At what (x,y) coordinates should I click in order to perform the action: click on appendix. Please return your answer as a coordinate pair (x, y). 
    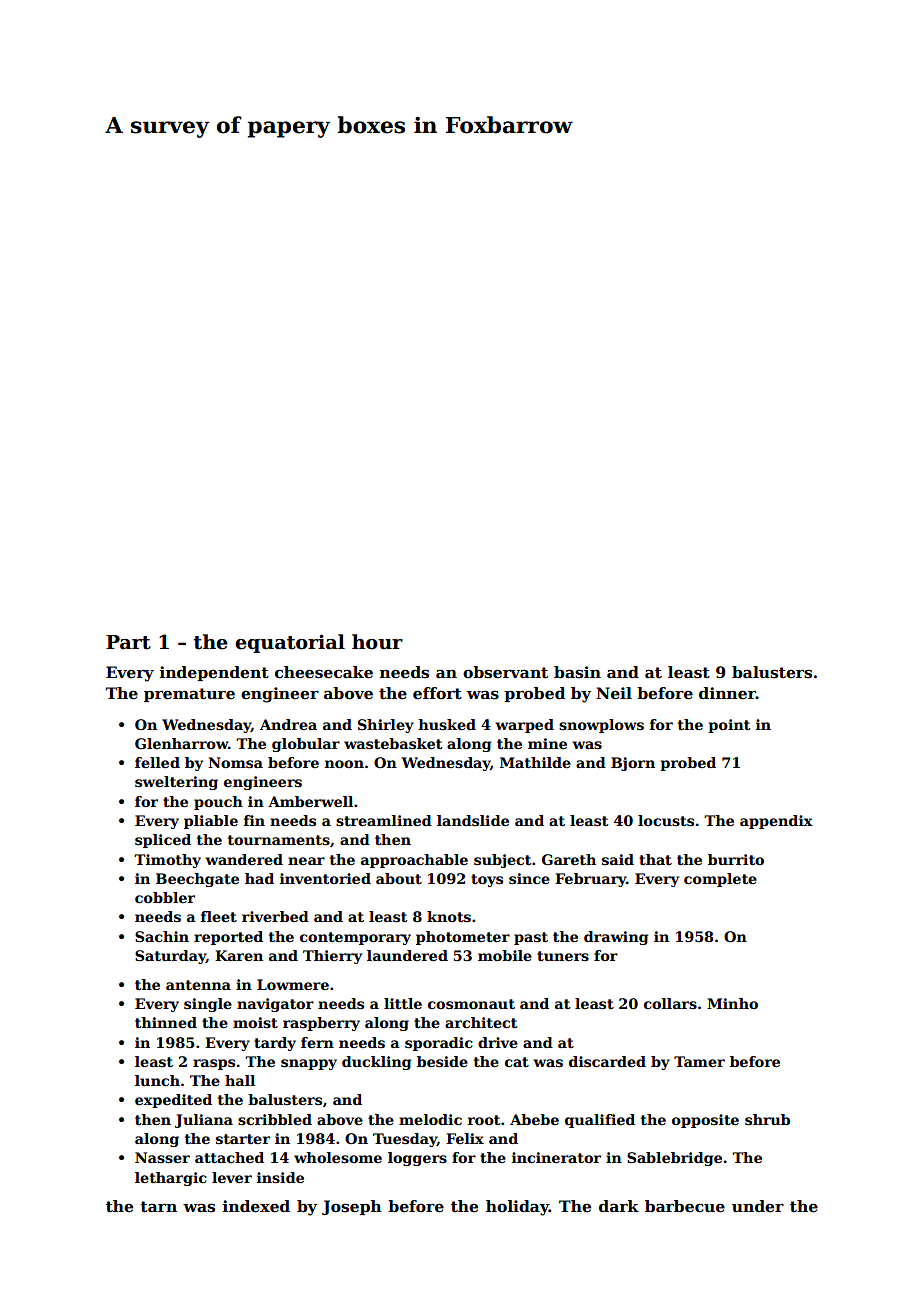
    Looking at the image, I should click on (776, 822).
